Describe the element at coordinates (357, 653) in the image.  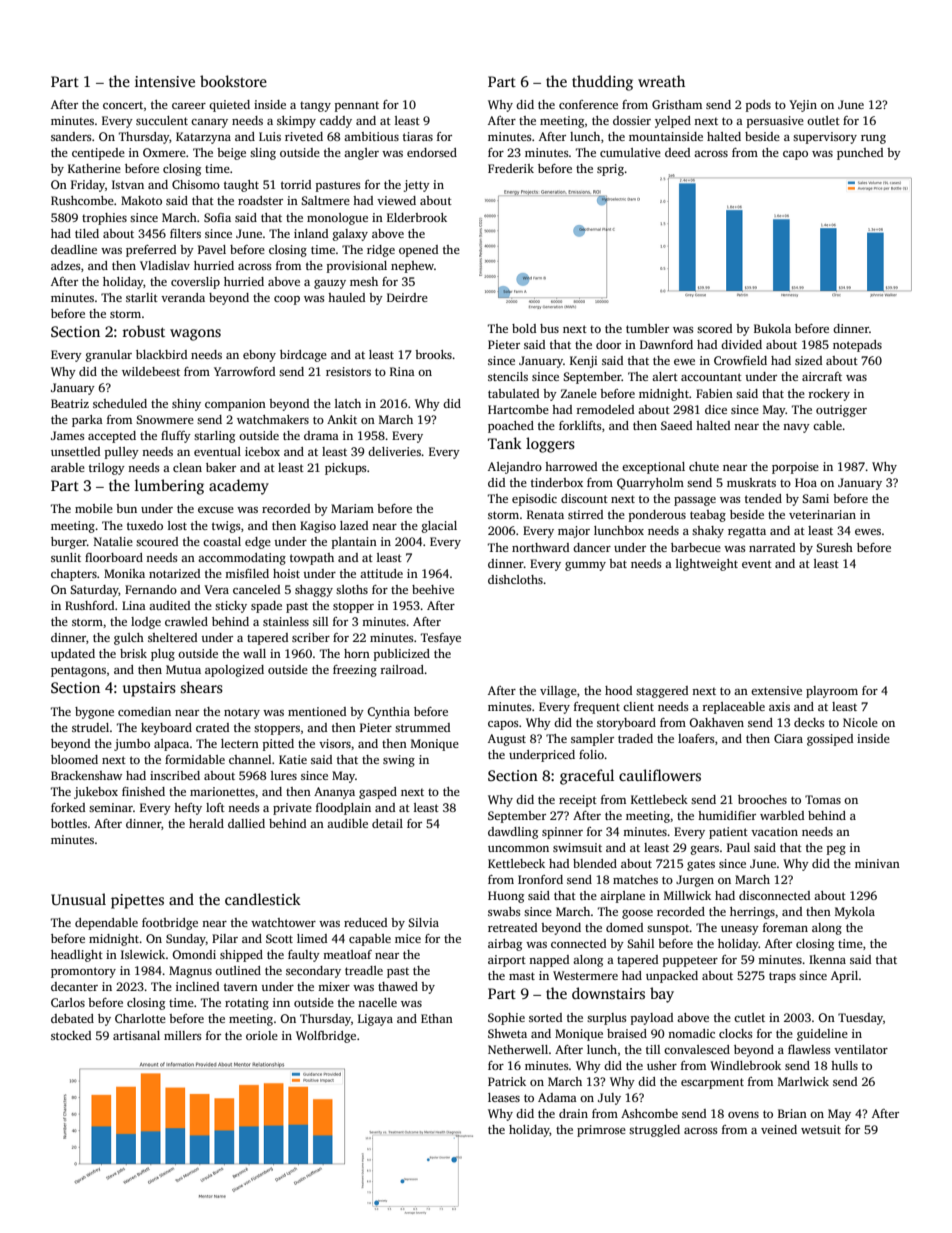
I see `horn` at that location.
